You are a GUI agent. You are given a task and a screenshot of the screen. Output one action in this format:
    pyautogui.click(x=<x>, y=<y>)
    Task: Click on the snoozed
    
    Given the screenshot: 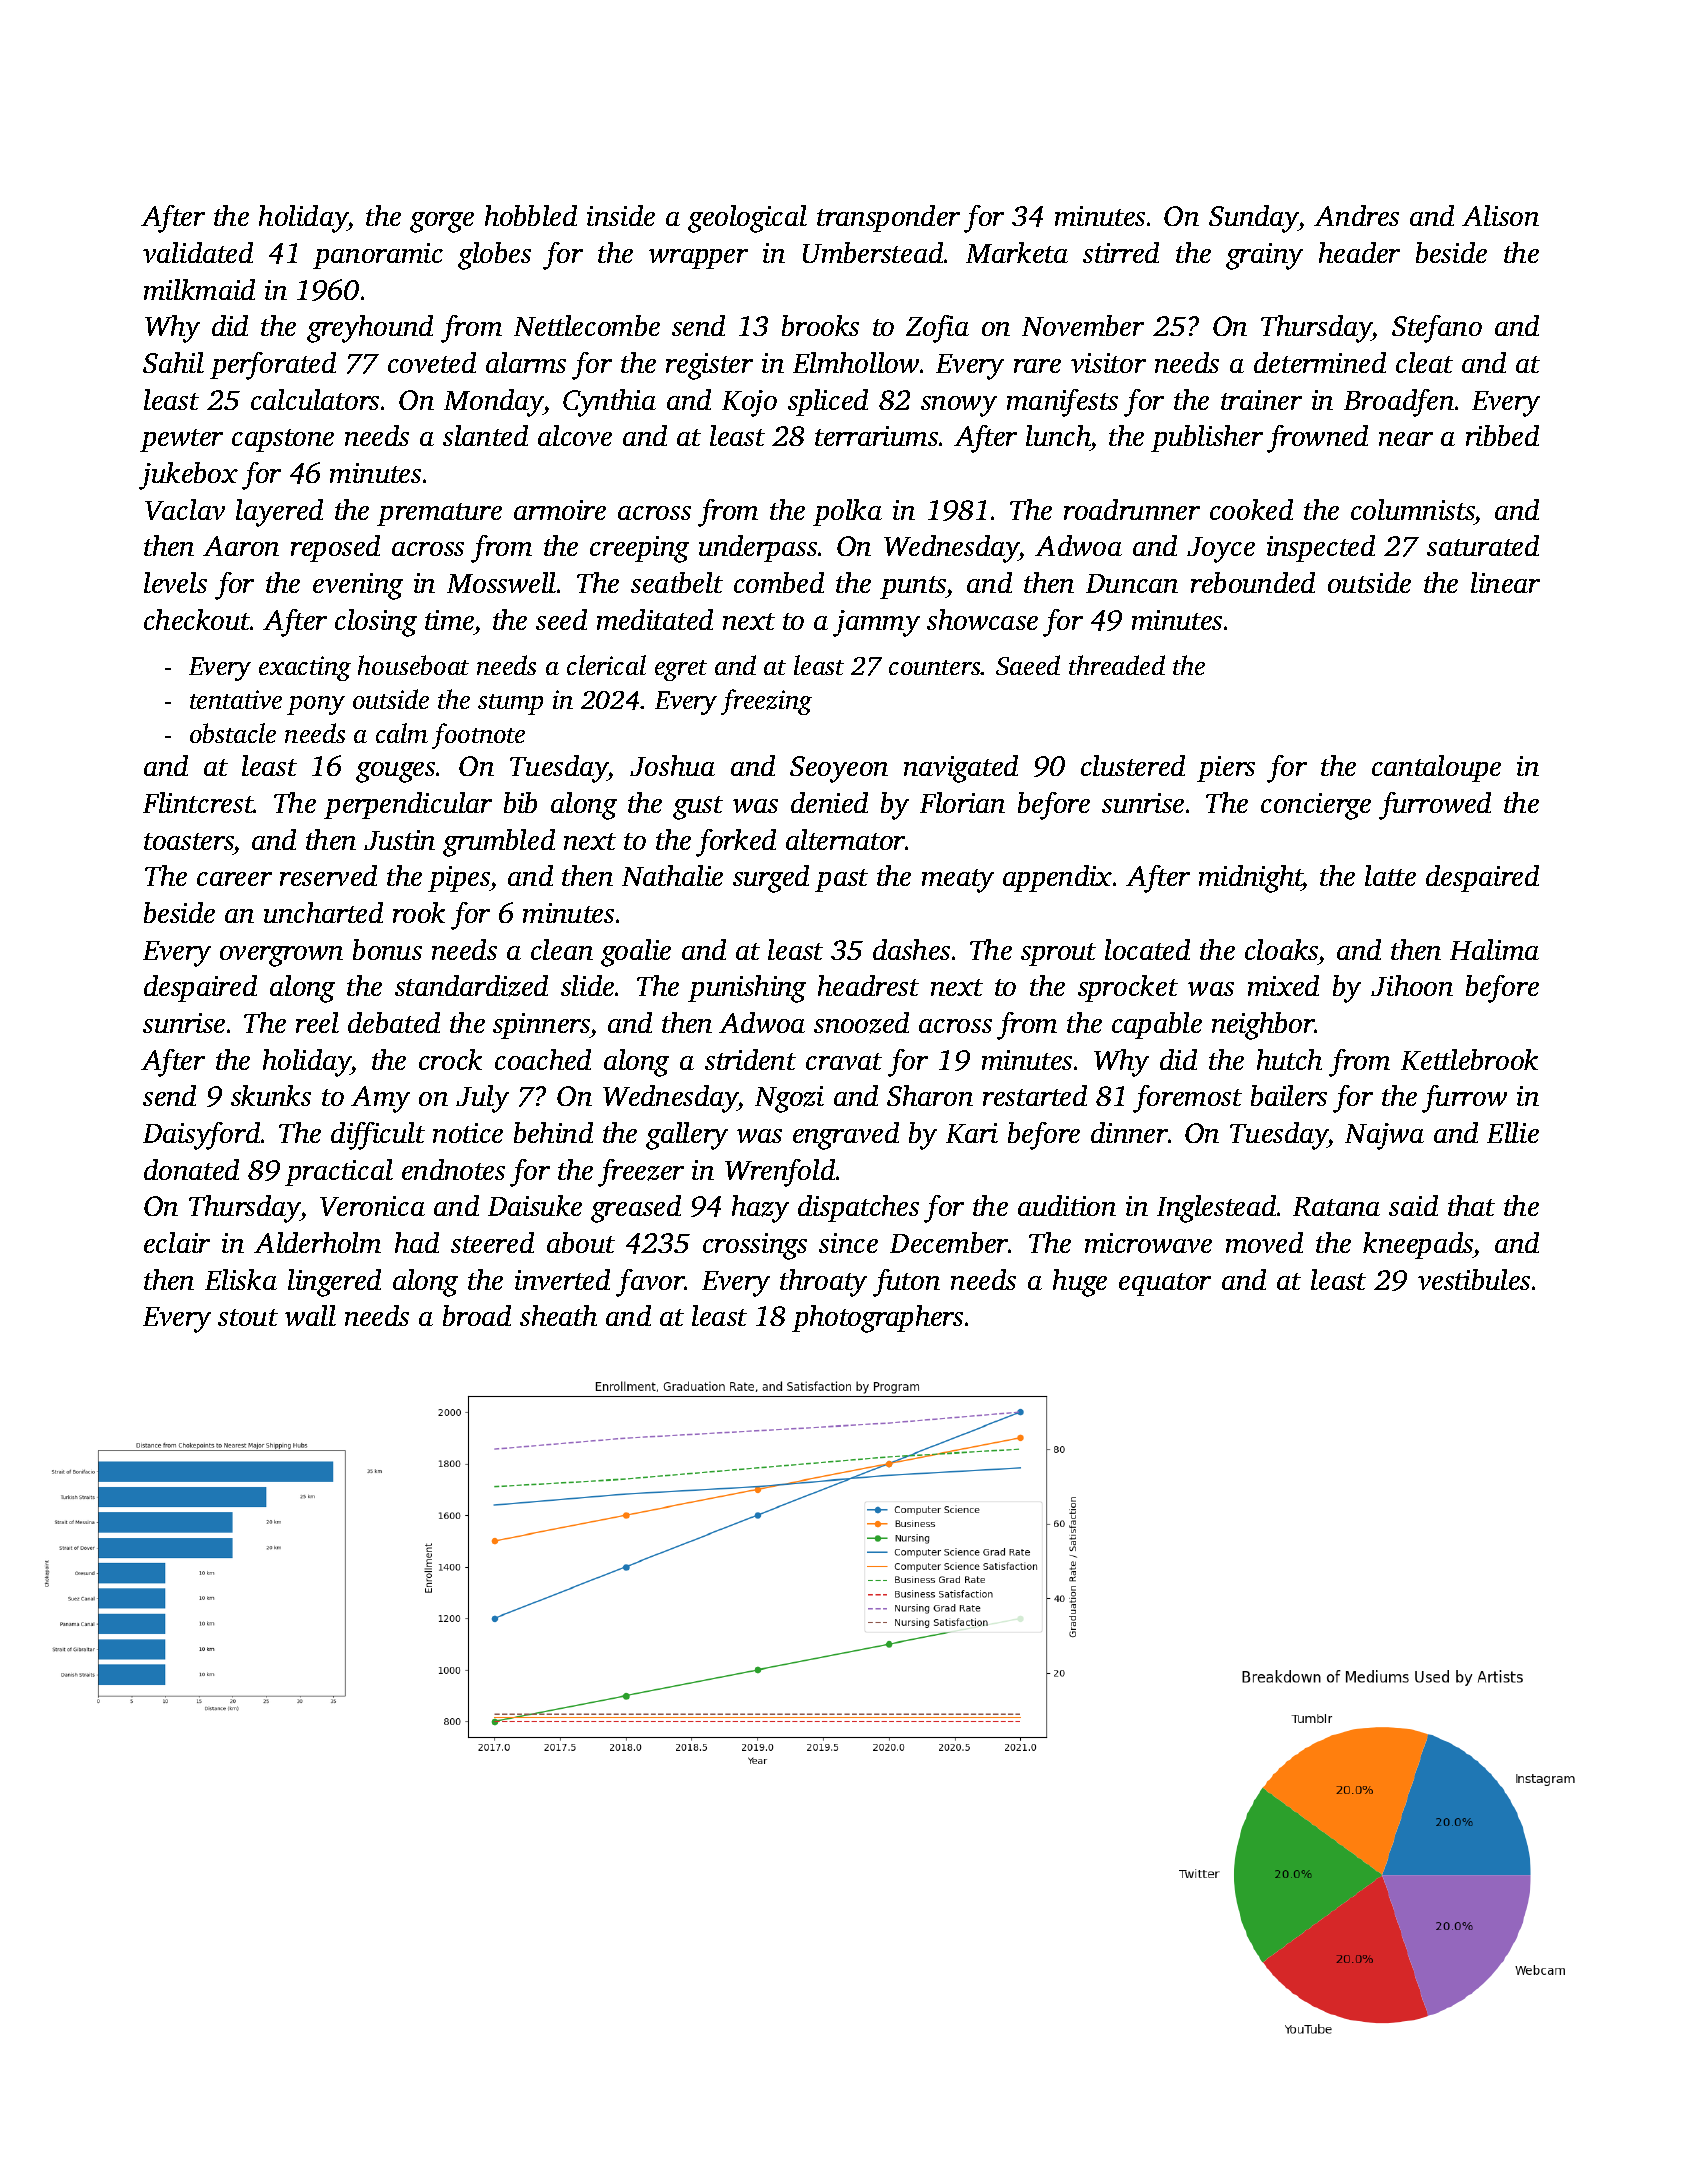 What is the action you would take?
    pyautogui.click(x=861, y=1023)
